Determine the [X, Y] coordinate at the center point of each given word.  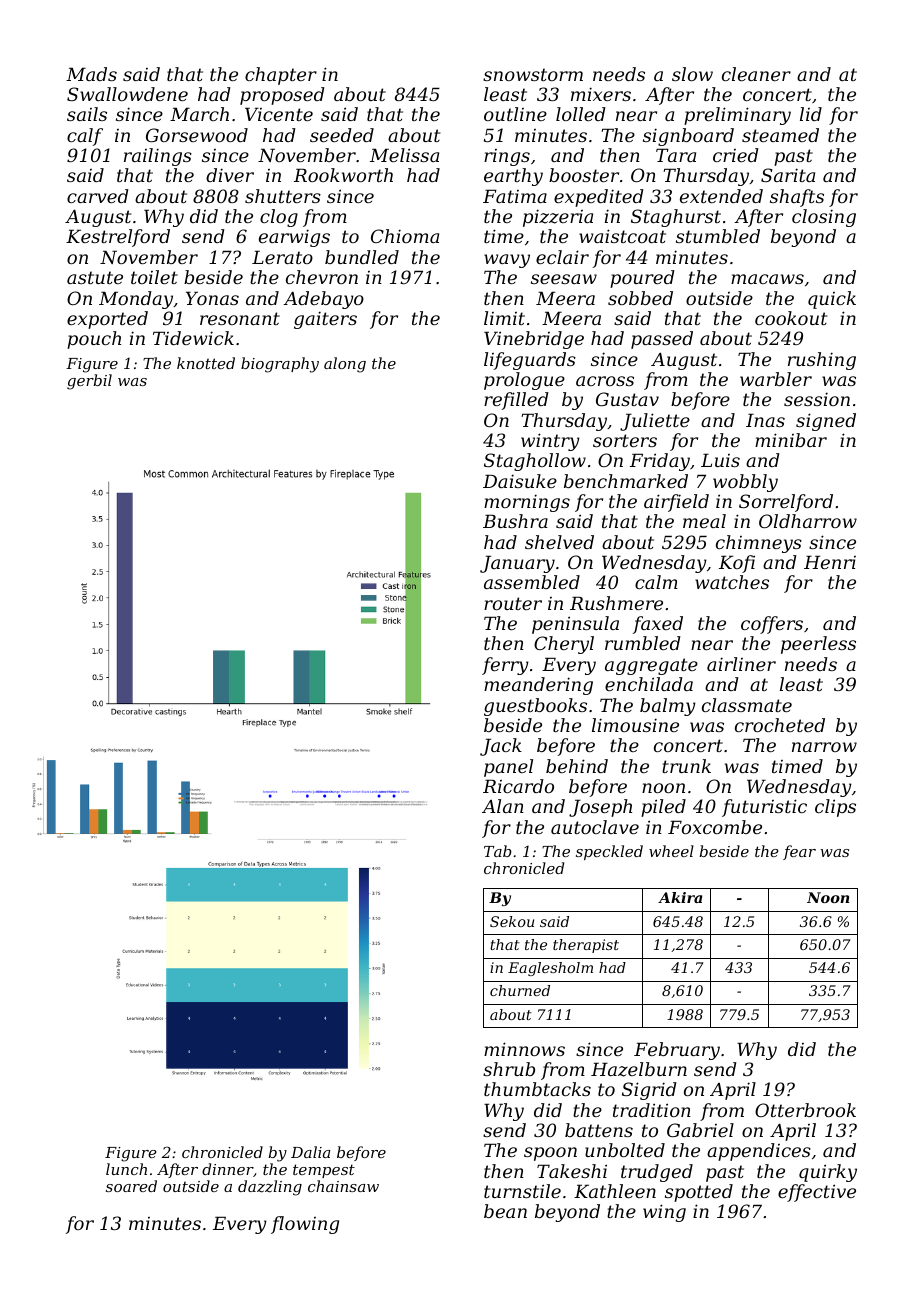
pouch [94, 340]
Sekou [512, 921]
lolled [581, 114]
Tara [676, 155]
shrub [509, 1069]
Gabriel [700, 1130]
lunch [126, 1169]
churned [520, 990]
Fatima [515, 196]
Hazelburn [639, 1069]
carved [98, 196]
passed [662, 340]
